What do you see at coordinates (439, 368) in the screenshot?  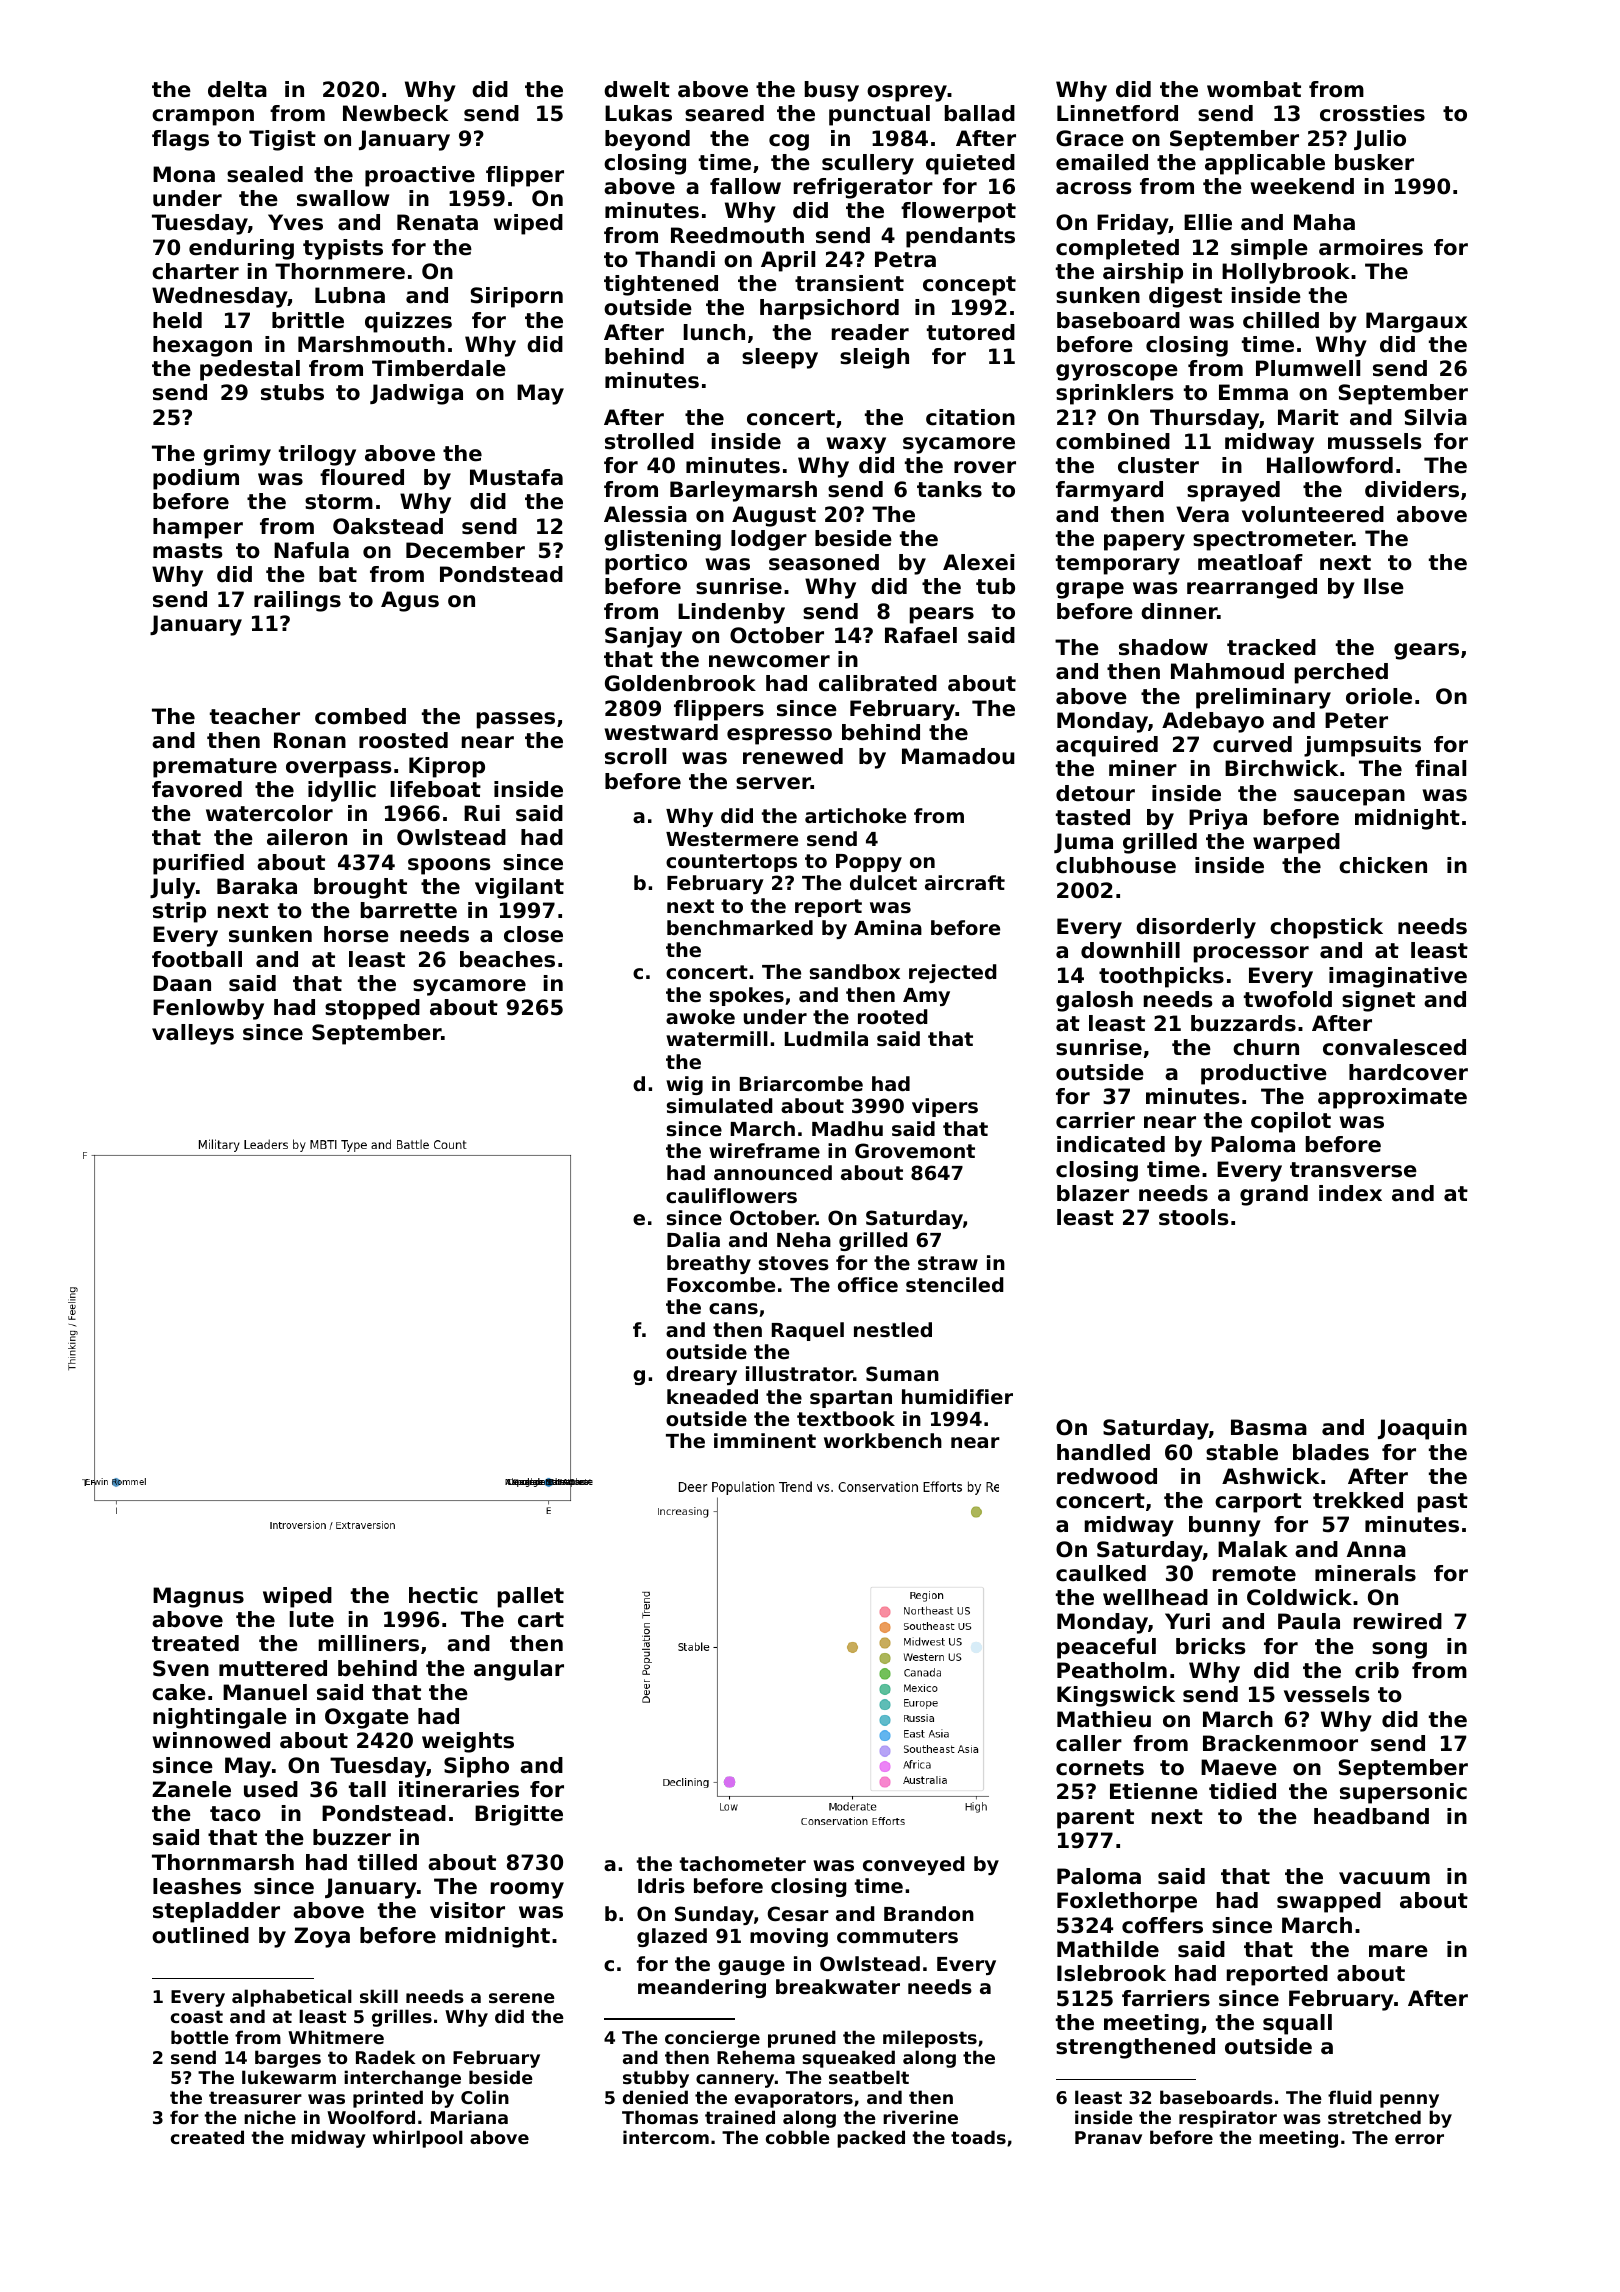 I see `Timberdale` at bounding box center [439, 368].
